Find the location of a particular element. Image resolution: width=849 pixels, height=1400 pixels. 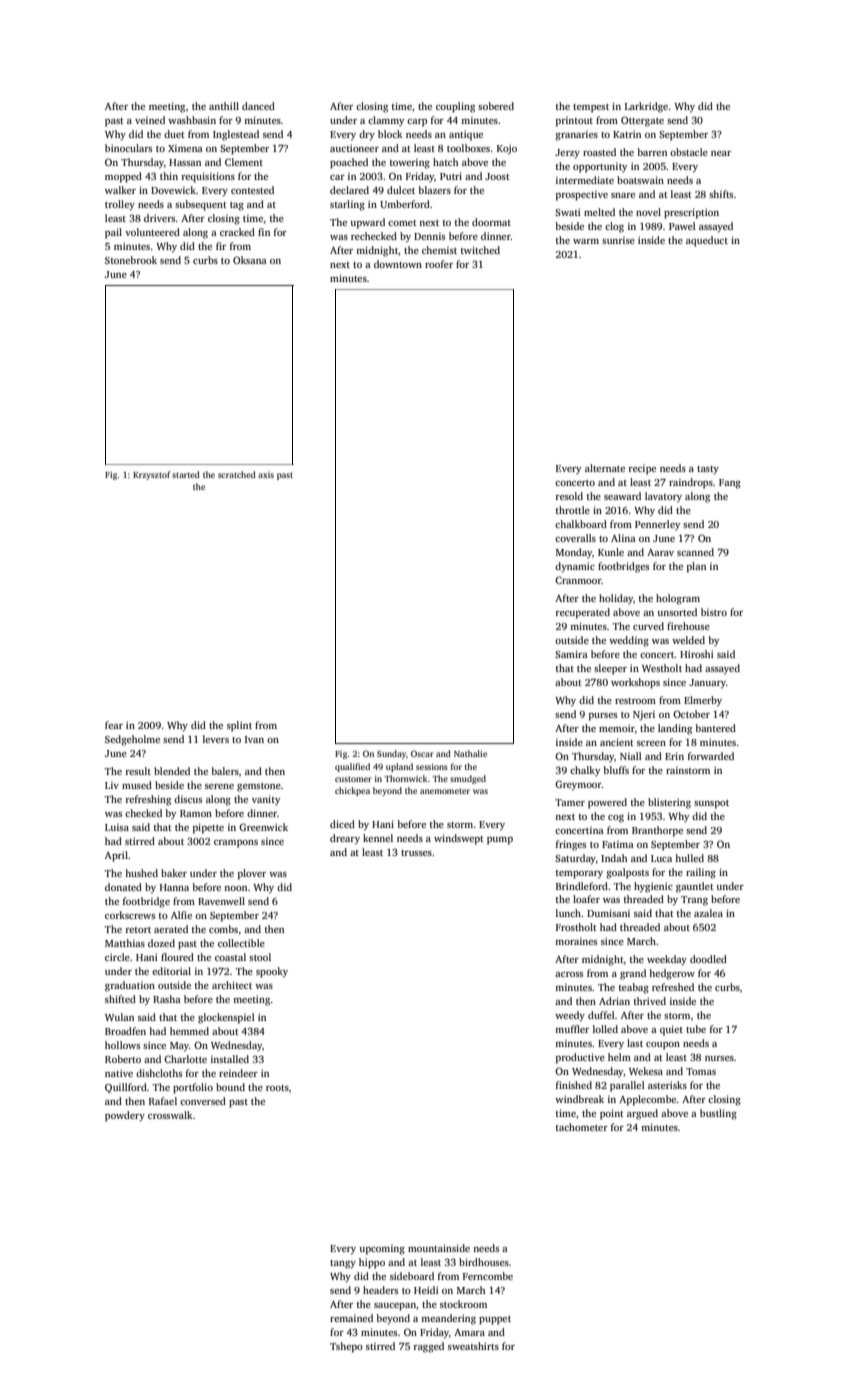

block is located at coordinates (390, 134).
